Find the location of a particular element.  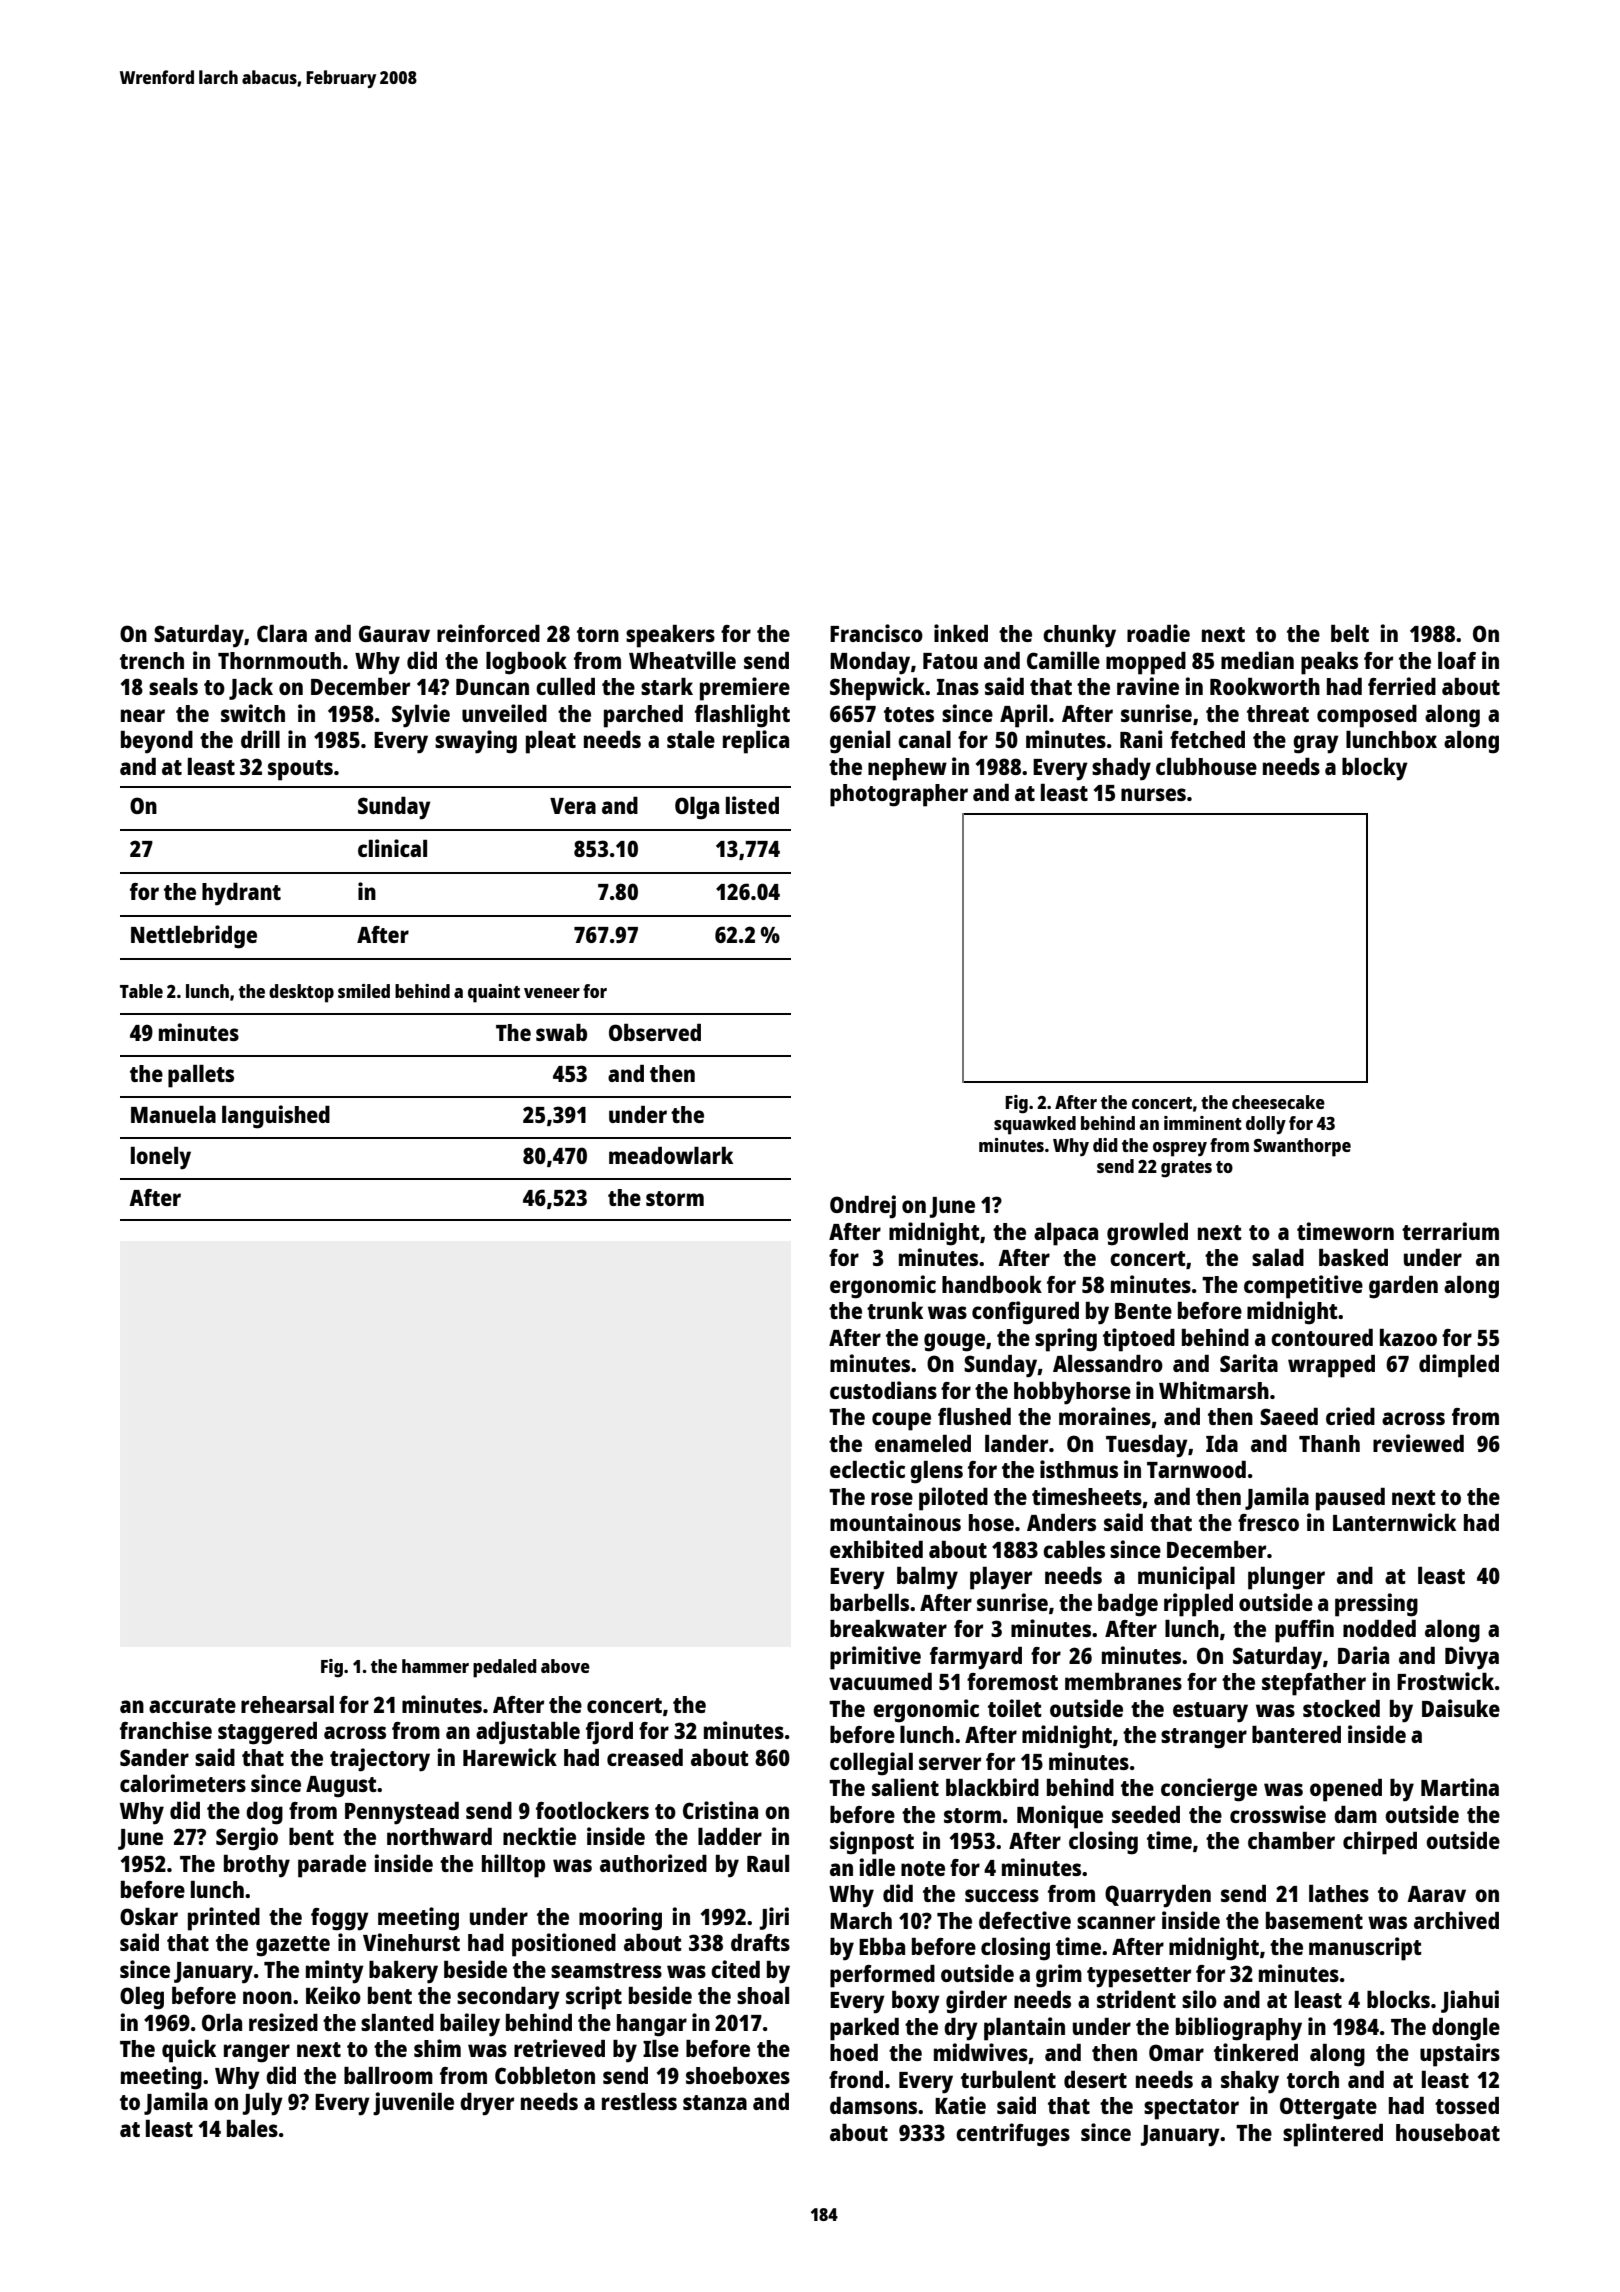

photographer is located at coordinates (899, 795).
